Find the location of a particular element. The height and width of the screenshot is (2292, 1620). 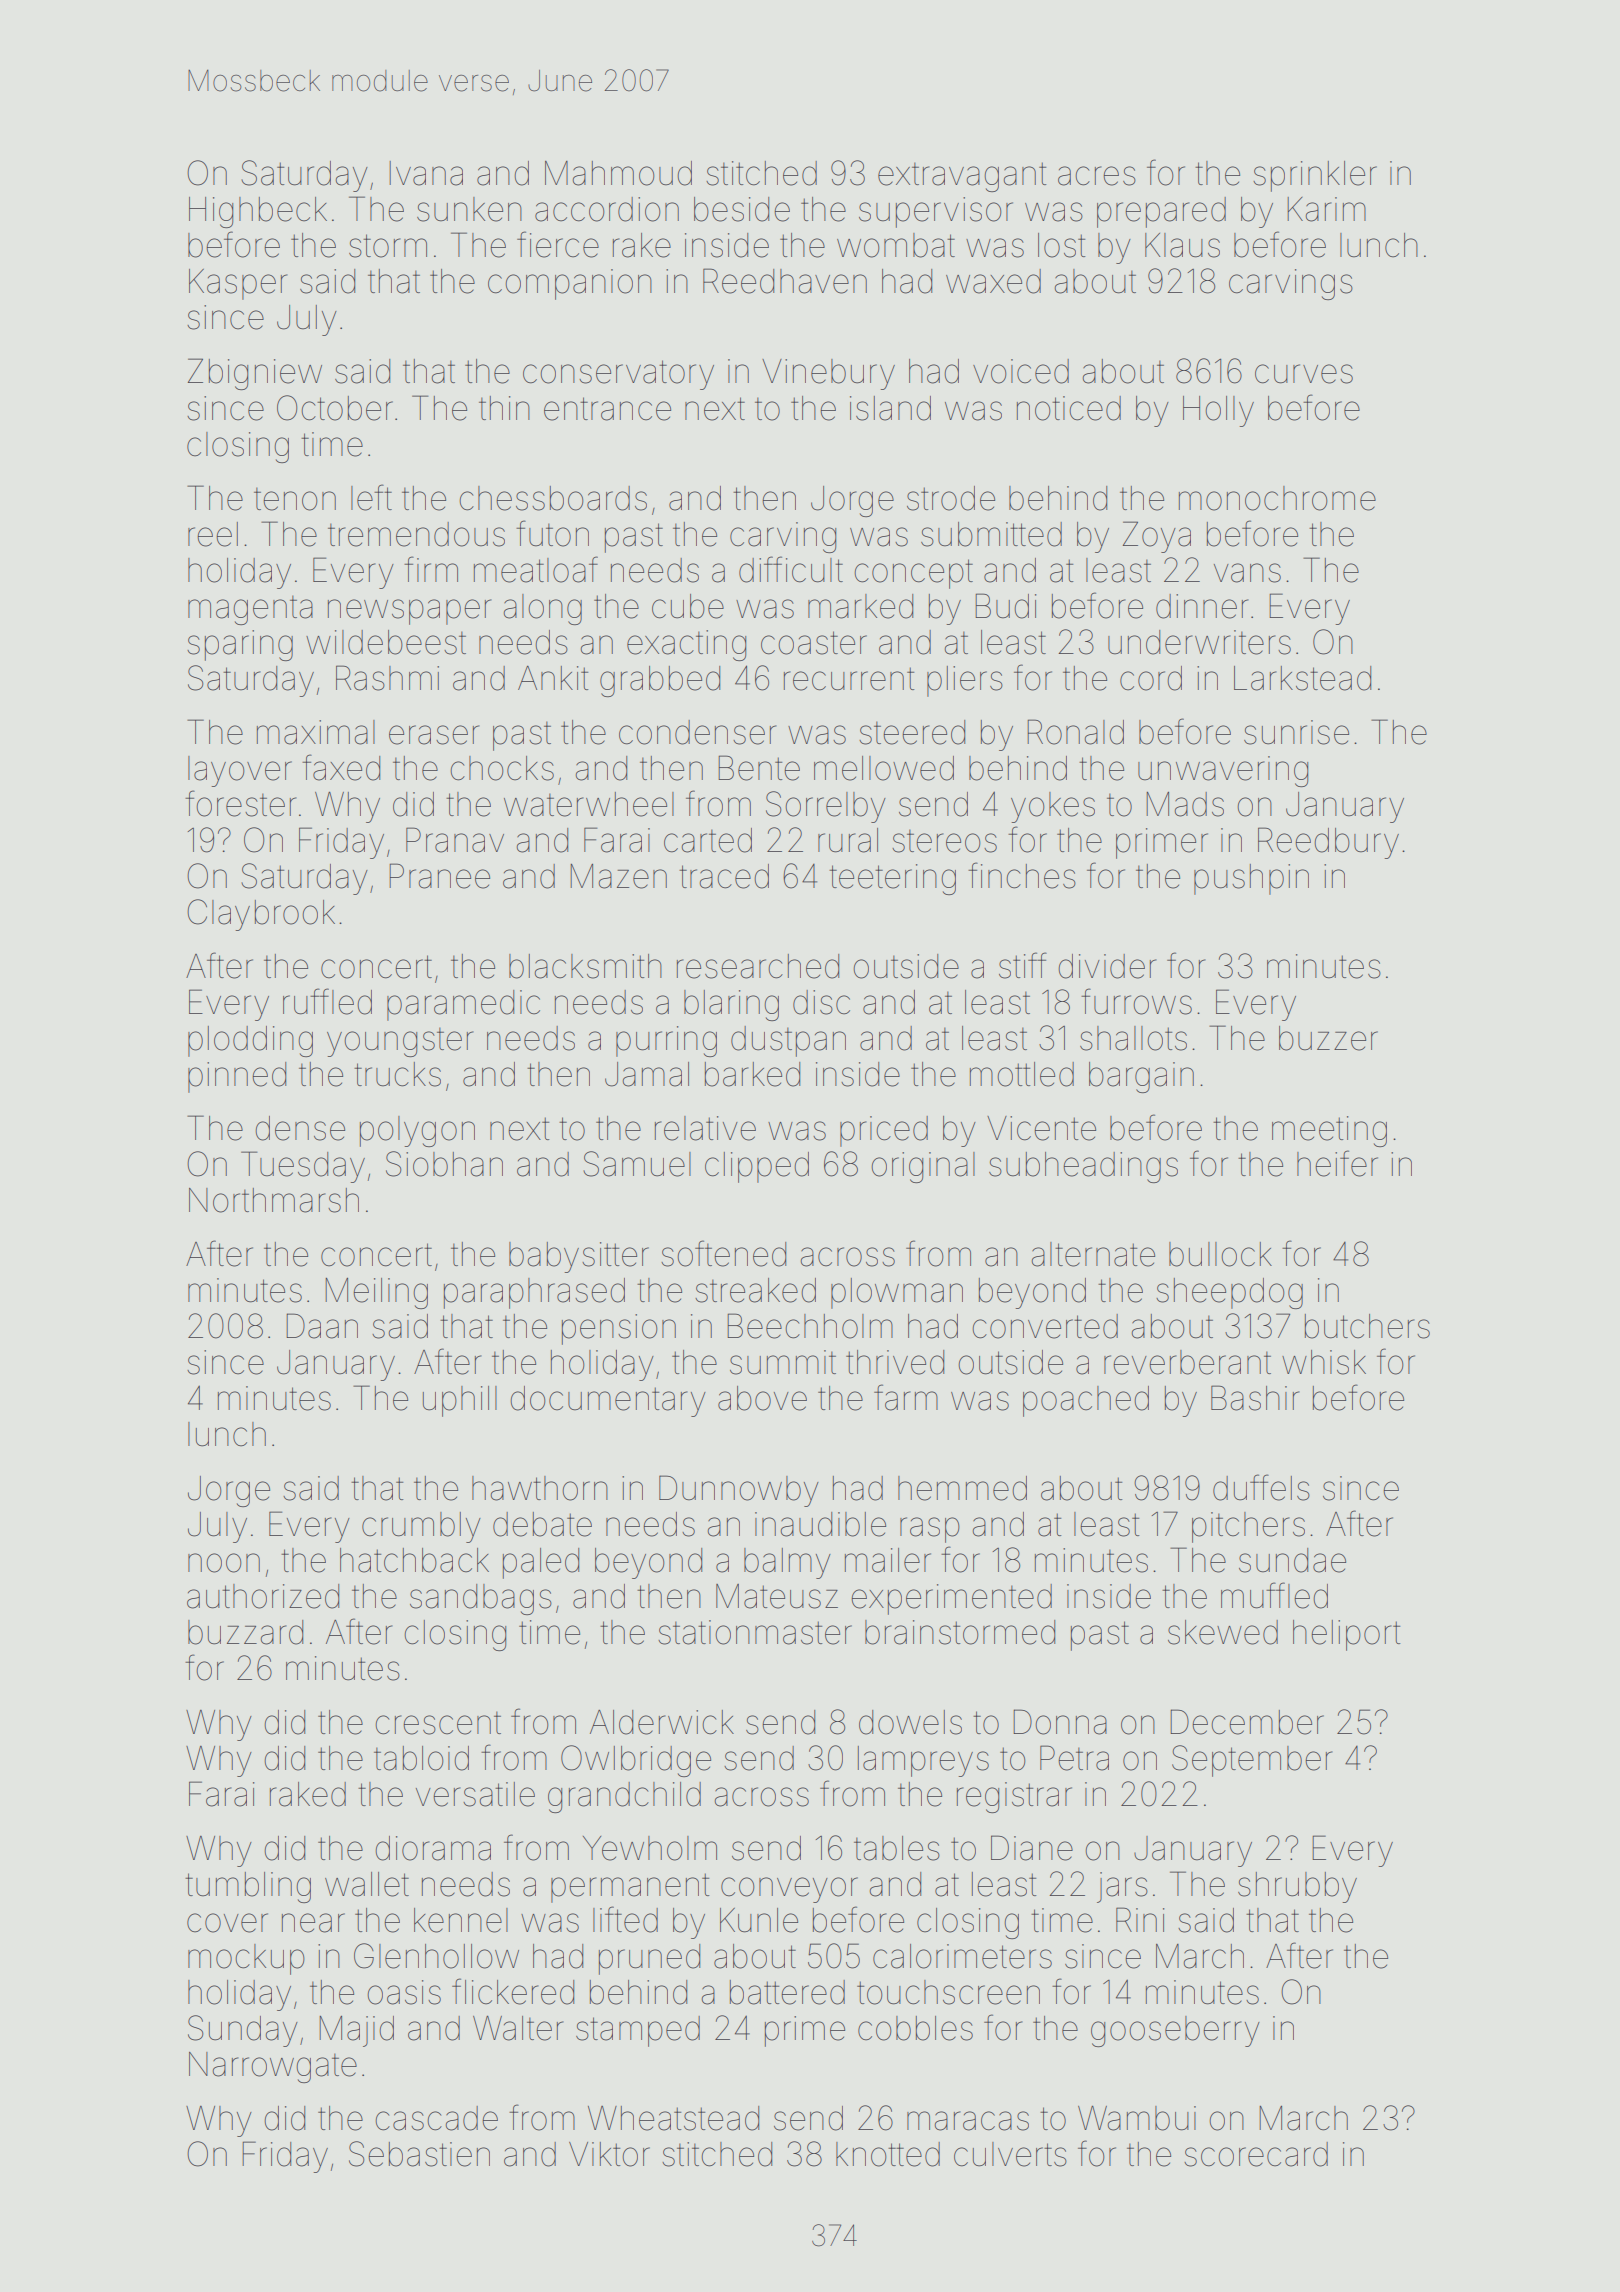

above is located at coordinates (762, 1398).
